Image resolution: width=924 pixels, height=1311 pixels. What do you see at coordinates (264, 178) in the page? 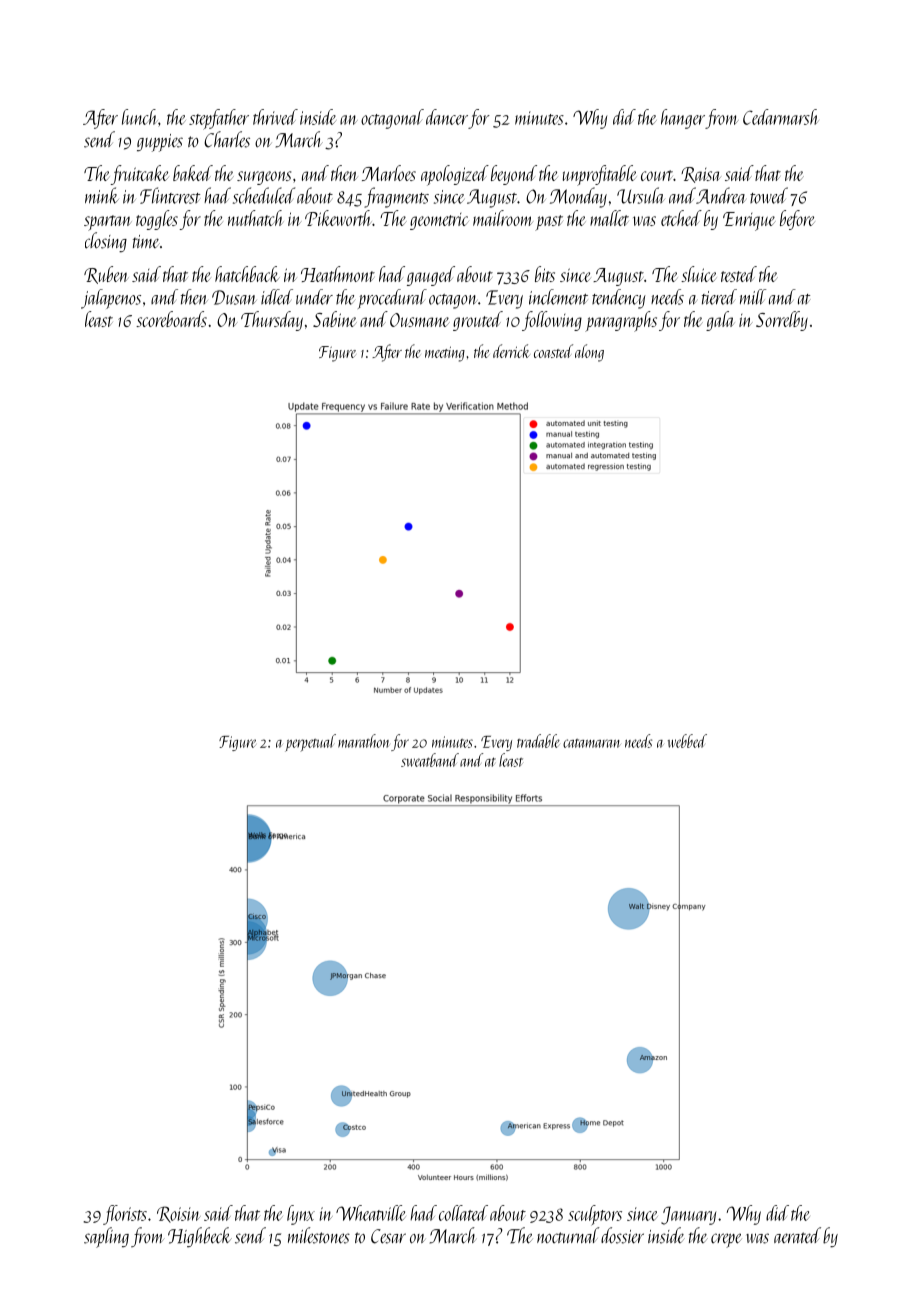
I see `surgeons` at bounding box center [264, 178].
